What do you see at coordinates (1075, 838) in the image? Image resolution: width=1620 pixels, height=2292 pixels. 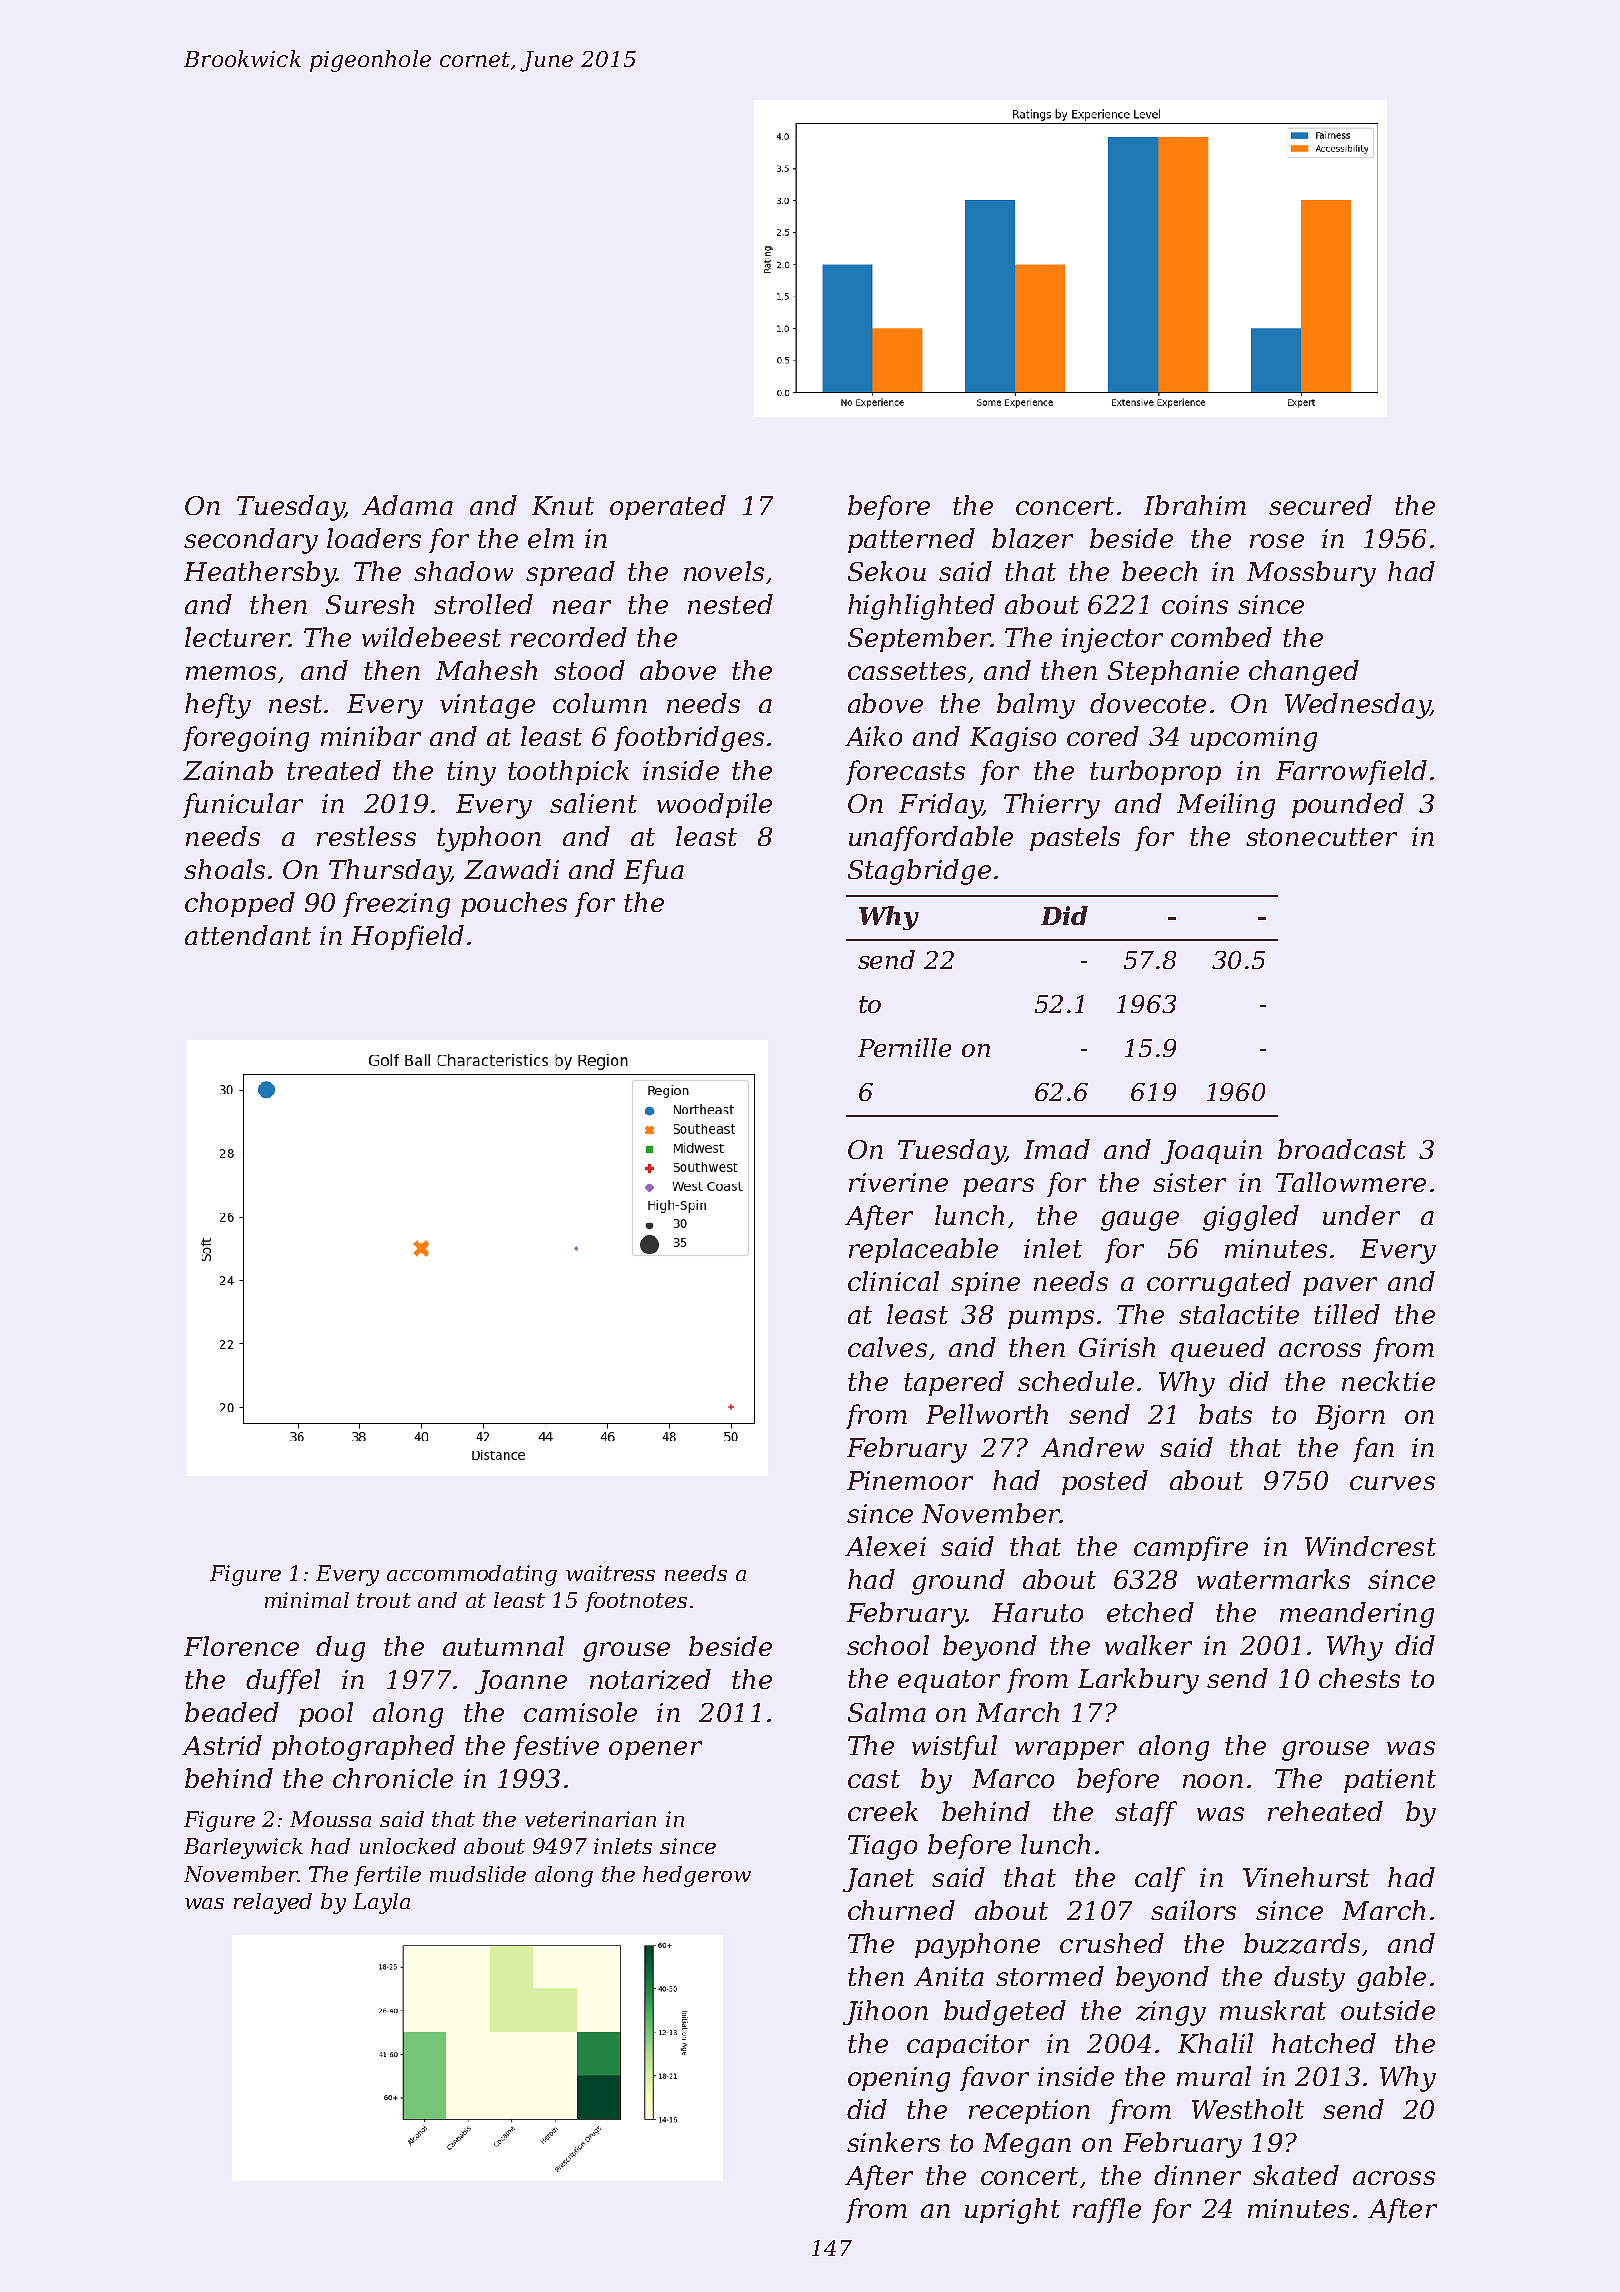 I see `pastels` at bounding box center [1075, 838].
